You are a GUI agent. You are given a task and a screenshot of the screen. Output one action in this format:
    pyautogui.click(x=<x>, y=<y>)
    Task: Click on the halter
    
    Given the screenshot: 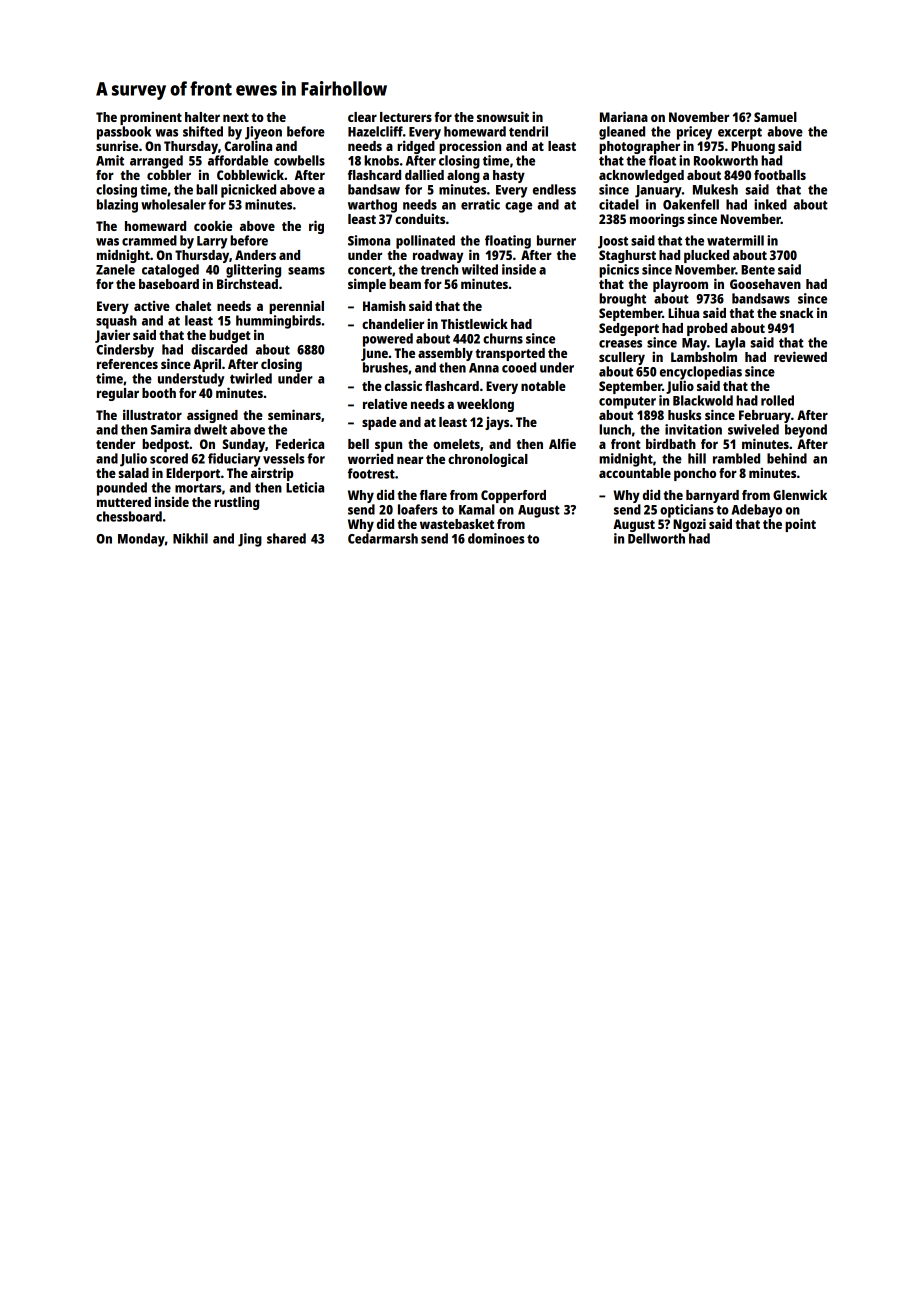 What is the action you would take?
    pyautogui.click(x=202, y=117)
